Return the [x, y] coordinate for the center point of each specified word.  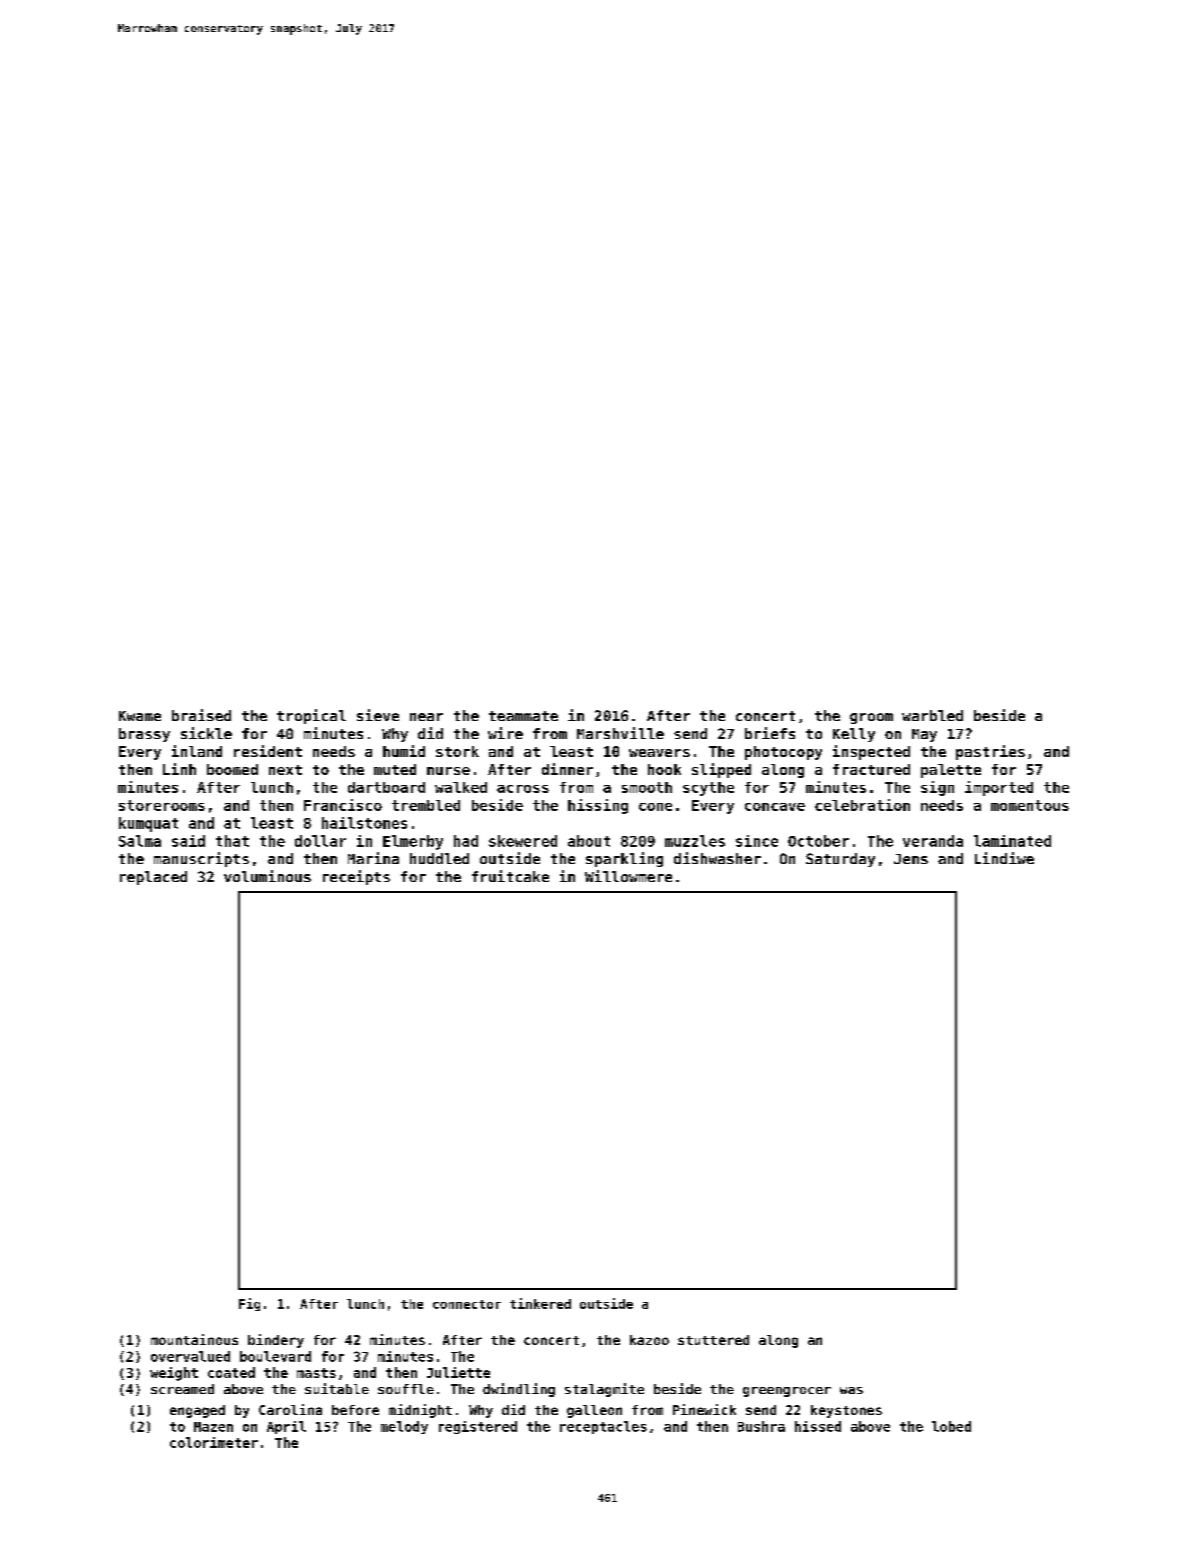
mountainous [194, 1339]
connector [467, 1304]
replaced [153, 878]
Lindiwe [1004, 858]
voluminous [267, 876]
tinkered [540, 1303]
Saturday [840, 860]
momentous [1030, 805]
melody [404, 1427]
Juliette [458, 1372]
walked [461, 787]
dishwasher [717, 858]
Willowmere [628, 876]
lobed [951, 1426]
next [285, 770]
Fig [249, 1304]
